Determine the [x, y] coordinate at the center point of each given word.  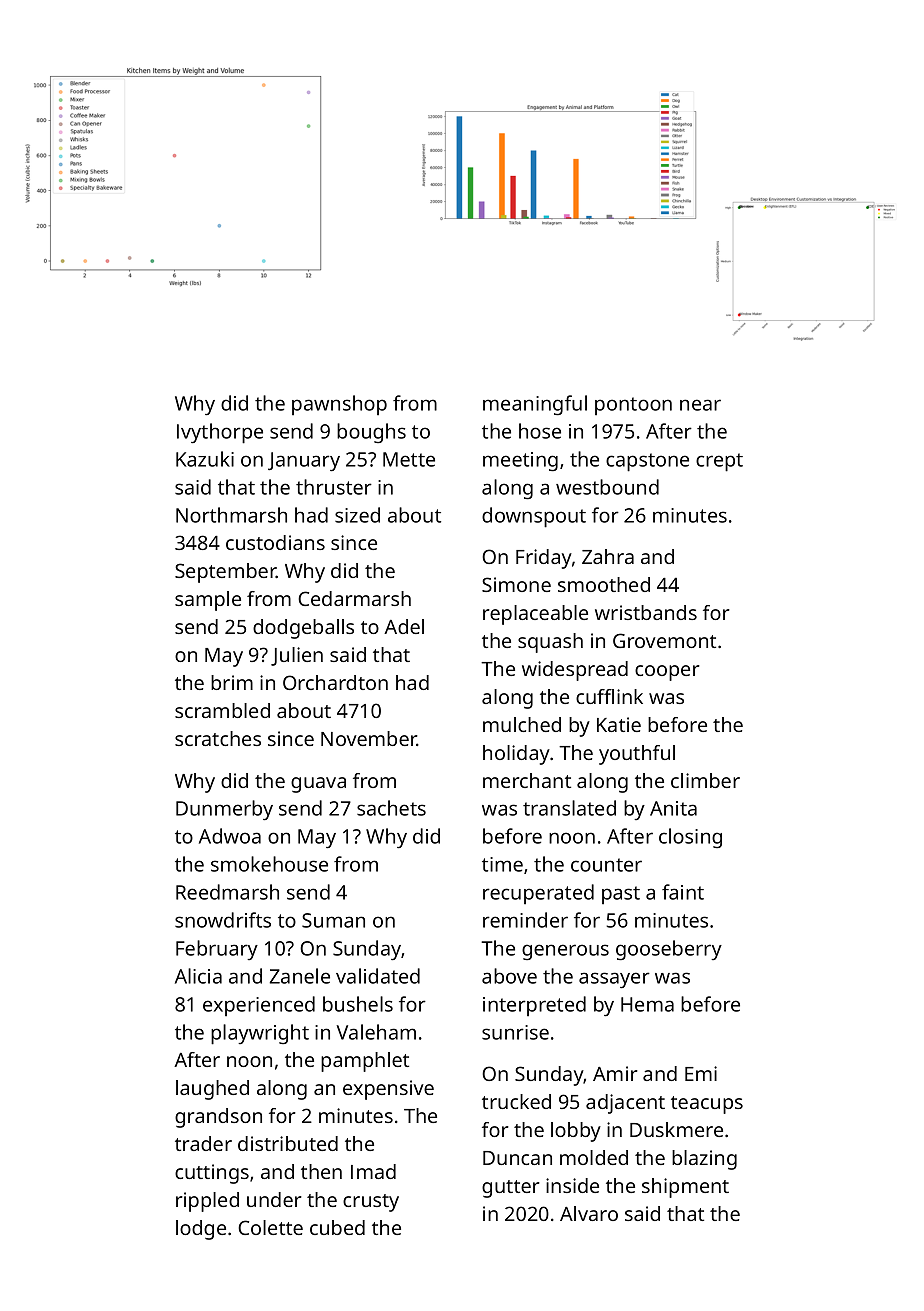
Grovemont [664, 640]
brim [232, 682]
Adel [404, 626]
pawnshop [339, 405]
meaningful [535, 405]
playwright [260, 1034]
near [700, 405]
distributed [288, 1143]
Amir [615, 1073]
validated [378, 976]
